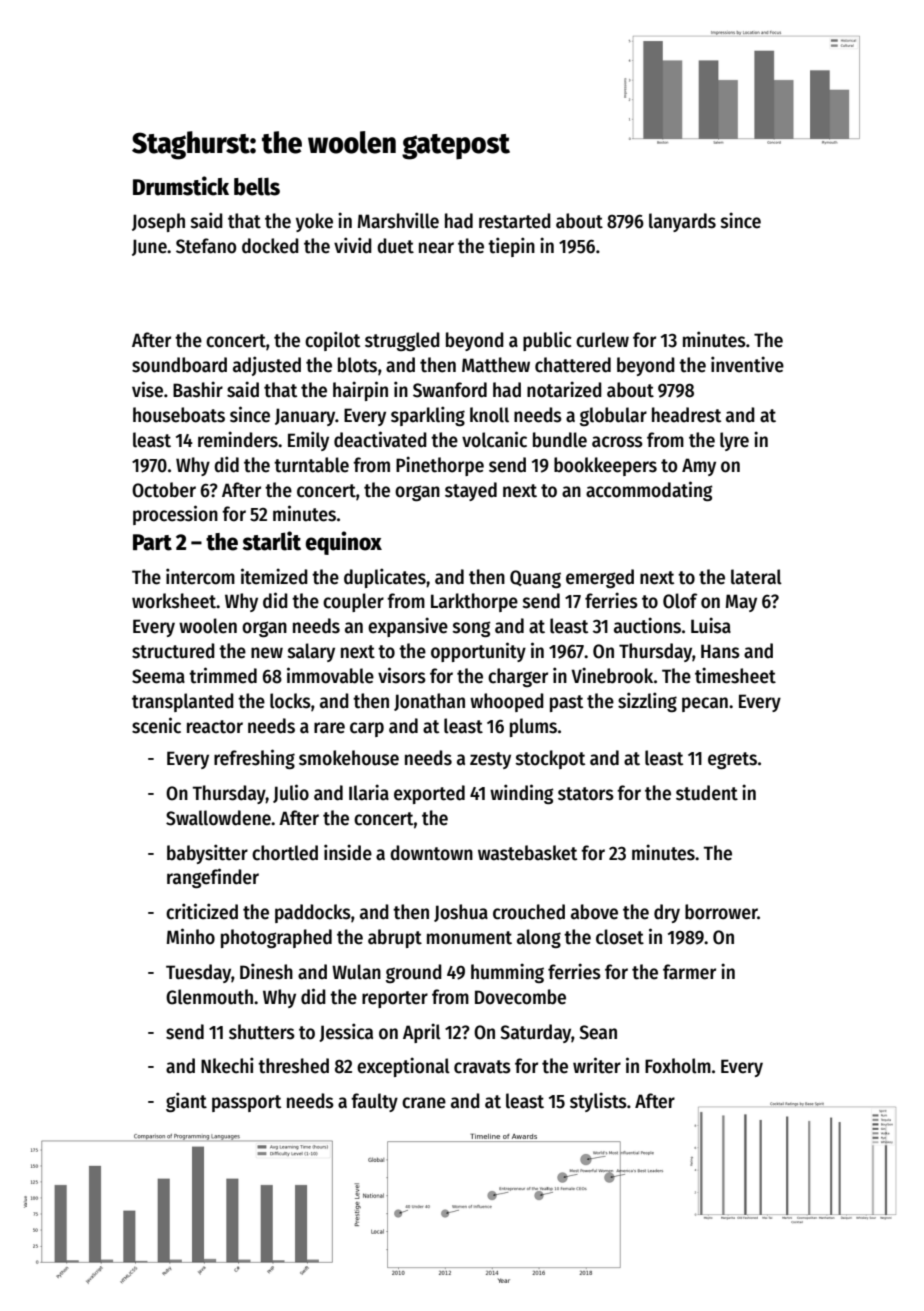 This screenshot has width=924, height=1311. I want to click on passport, so click(246, 1103).
